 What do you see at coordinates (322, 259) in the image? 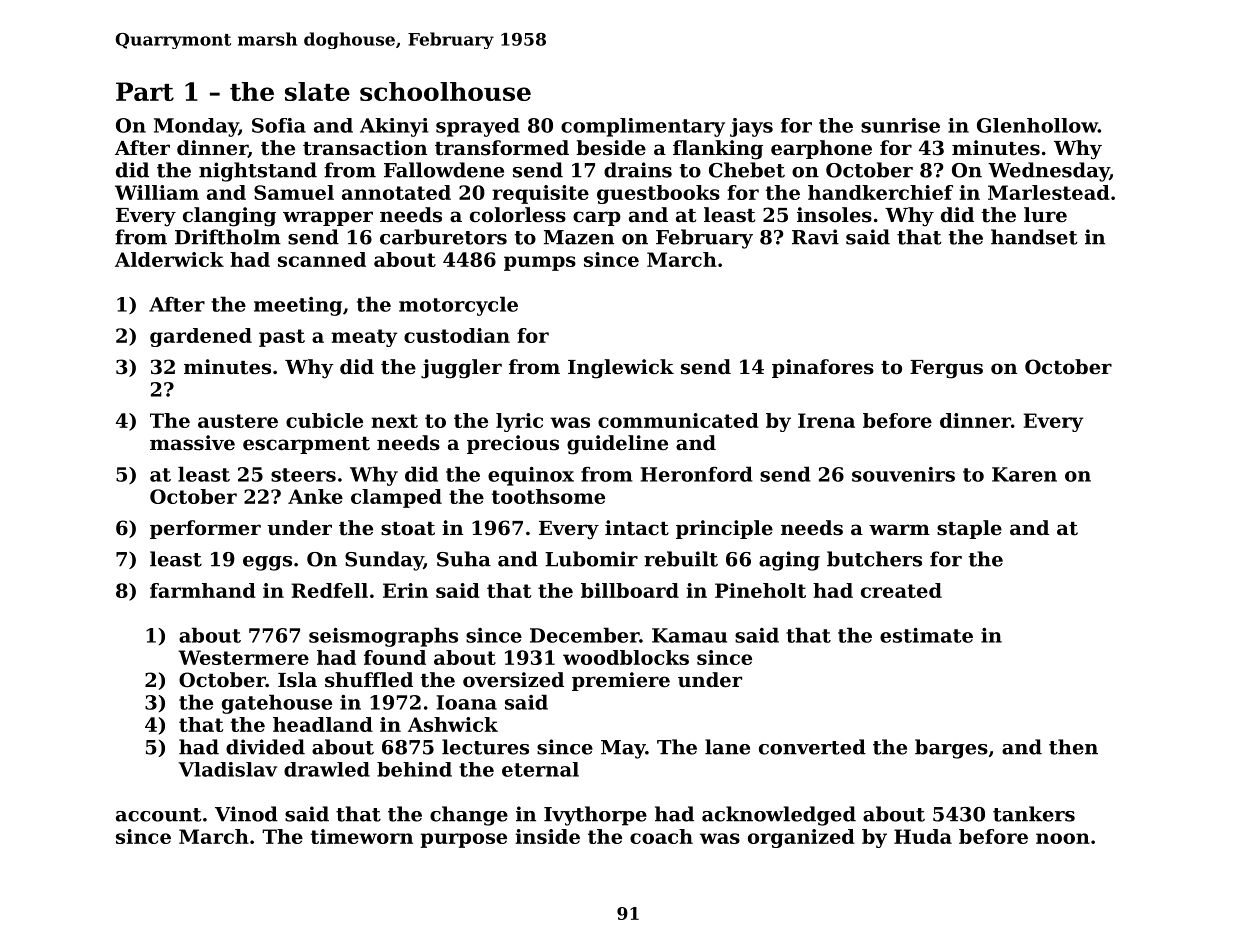
I see `scanned` at bounding box center [322, 259].
